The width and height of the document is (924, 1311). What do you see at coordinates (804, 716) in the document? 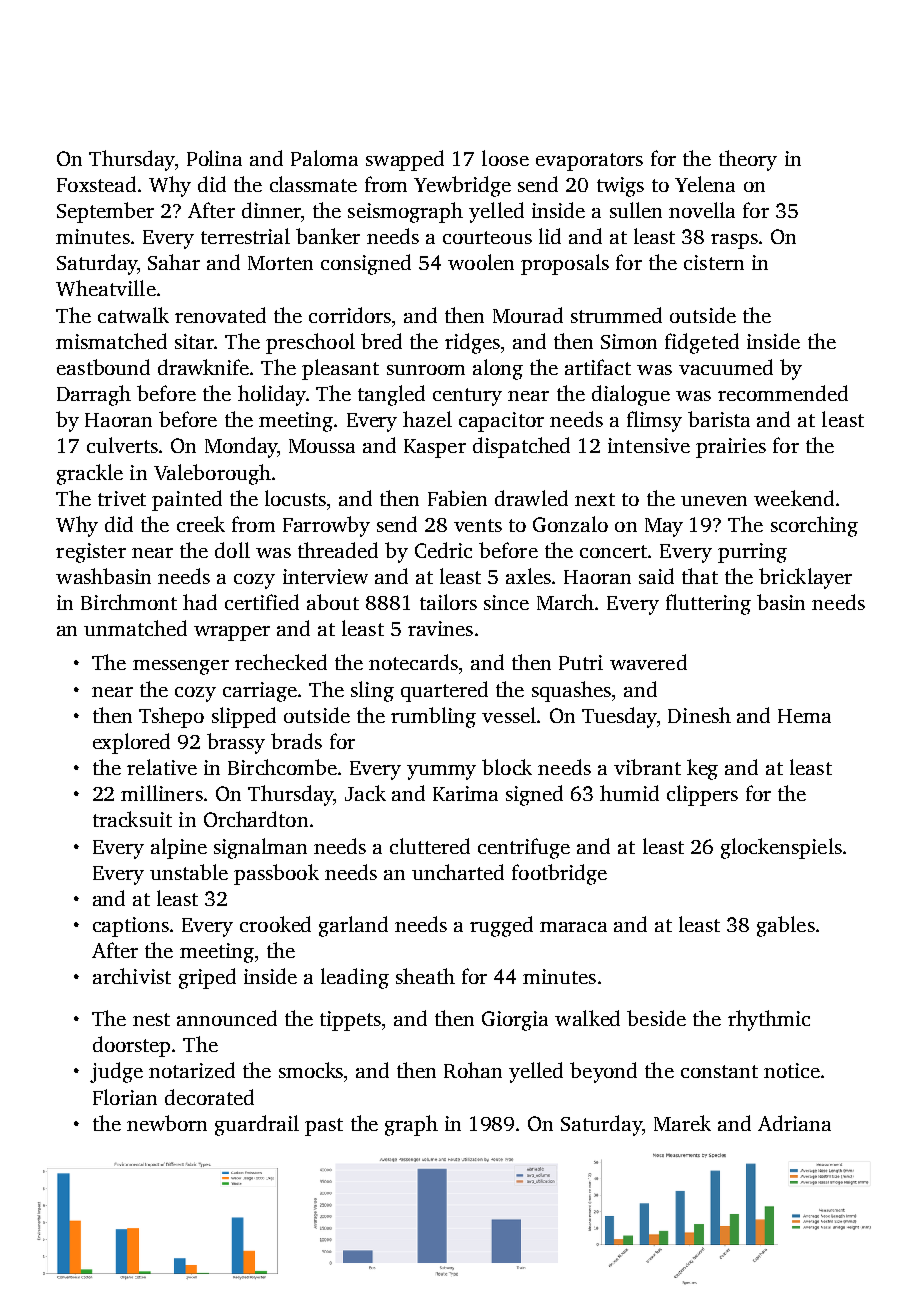
I see `Hema` at bounding box center [804, 716].
